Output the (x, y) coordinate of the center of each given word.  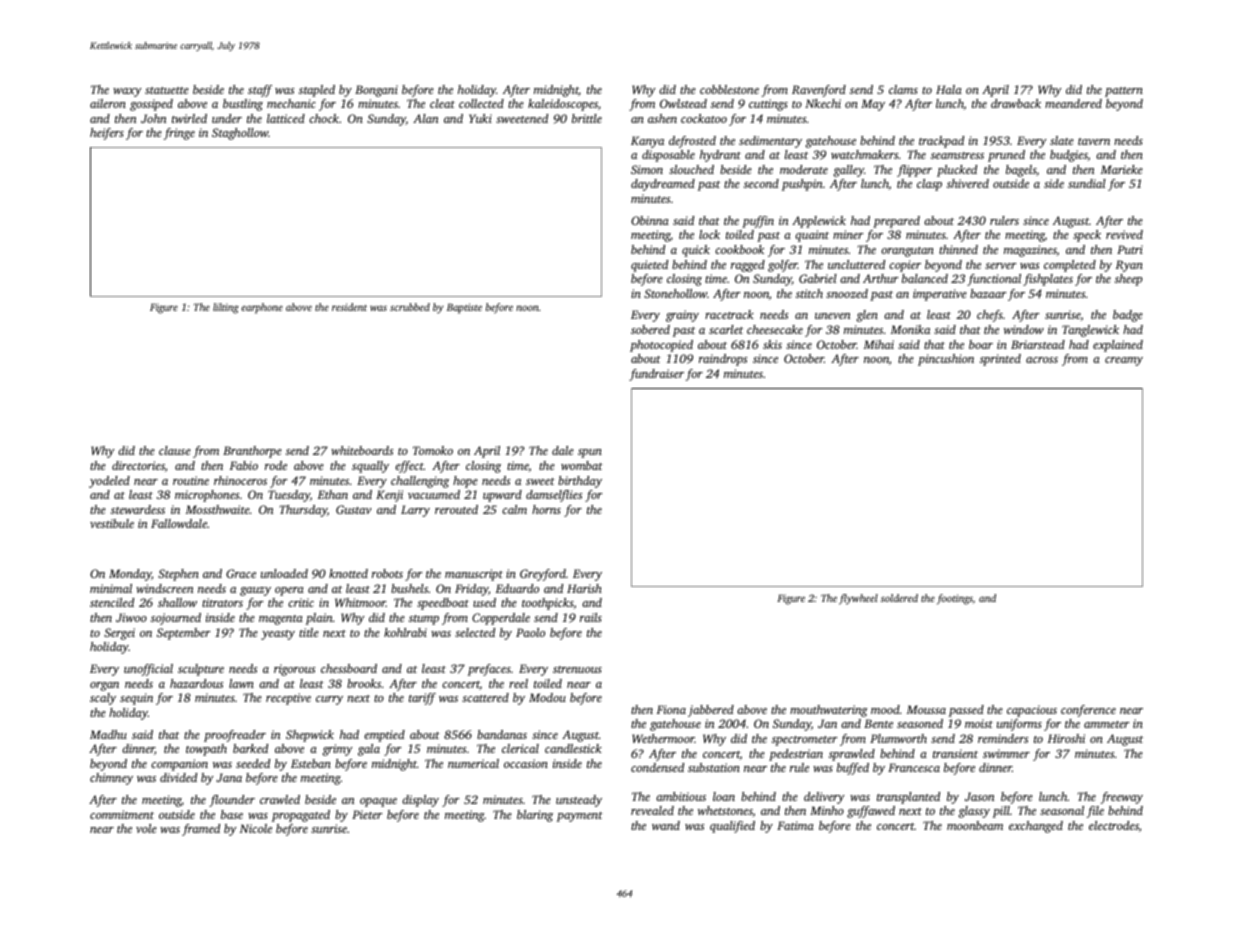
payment (580, 817)
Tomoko (433, 450)
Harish (584, 588)
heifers (107, 134)
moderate (804, 169)
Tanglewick (1090, 331)
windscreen (165, 588)
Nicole (256, 828)
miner (848, 234)
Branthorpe (252, 452)
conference (1088, 711)
